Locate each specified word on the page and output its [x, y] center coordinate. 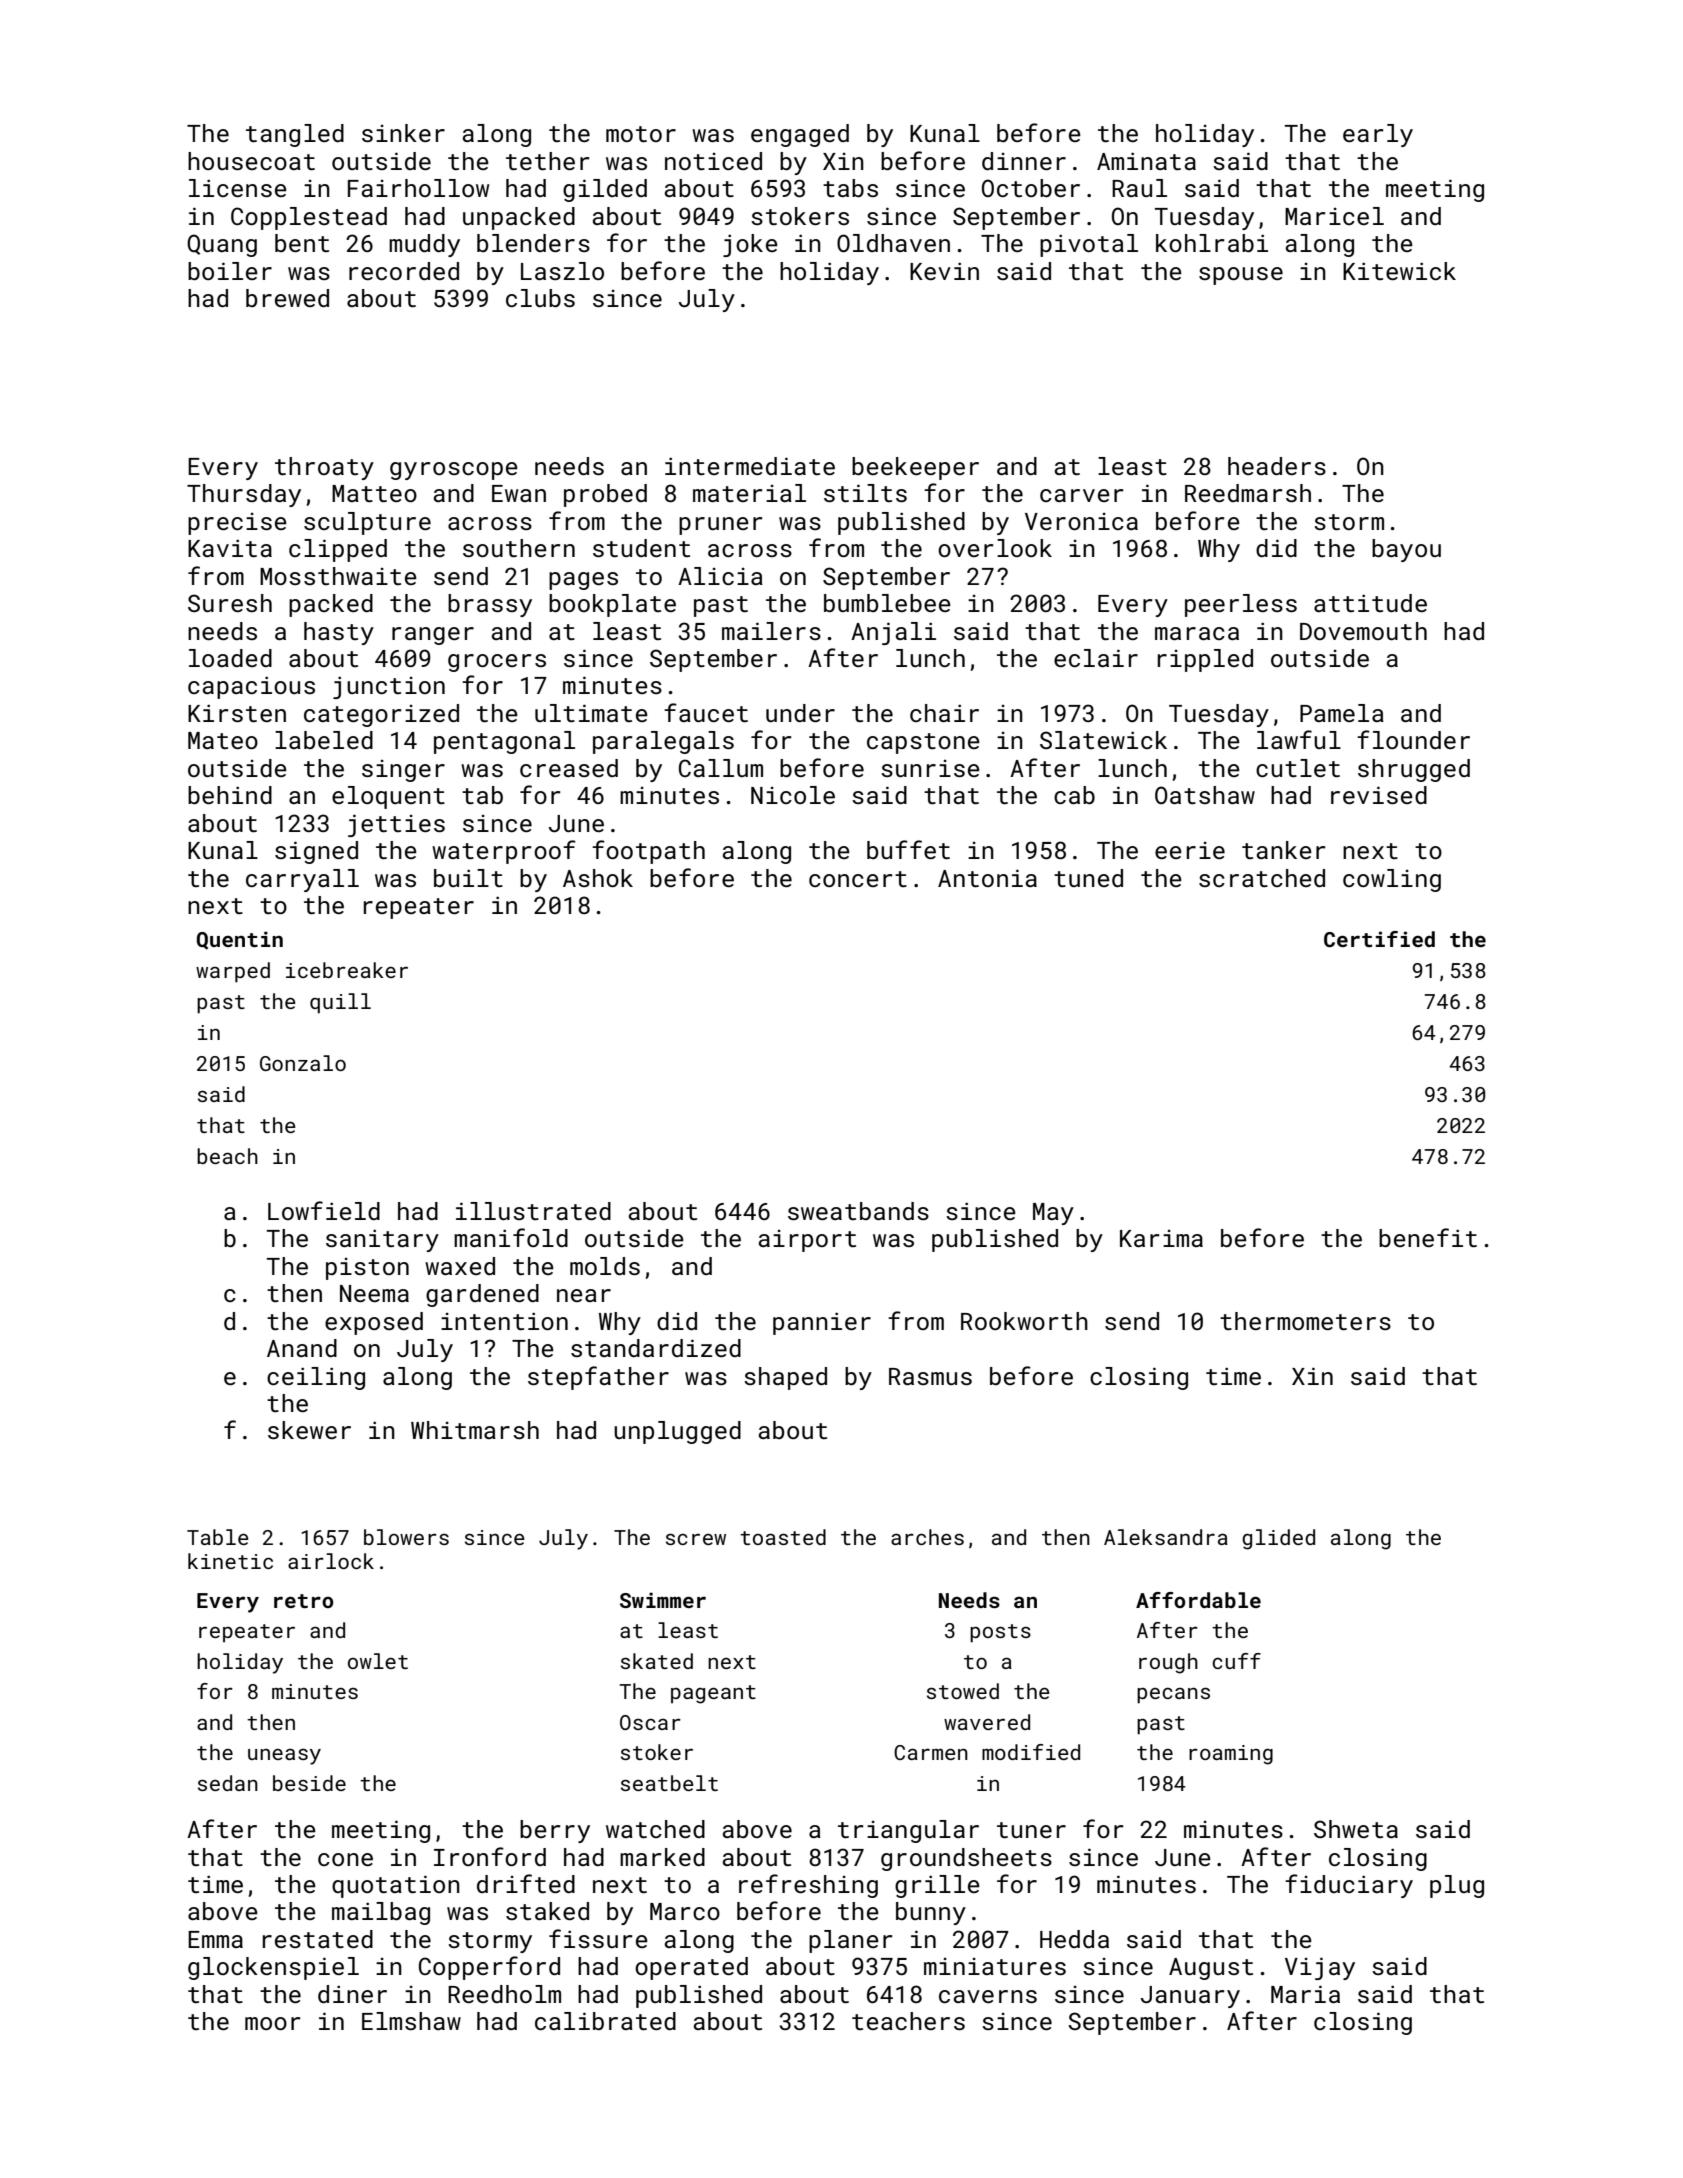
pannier [822, 1323]
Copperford [489, 1968]
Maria [1305, 1994]
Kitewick [1399, 271]
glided [1278, 1539]
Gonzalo [303, 1063]
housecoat [251, 161]
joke [750, 245]
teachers [908, 2021]
